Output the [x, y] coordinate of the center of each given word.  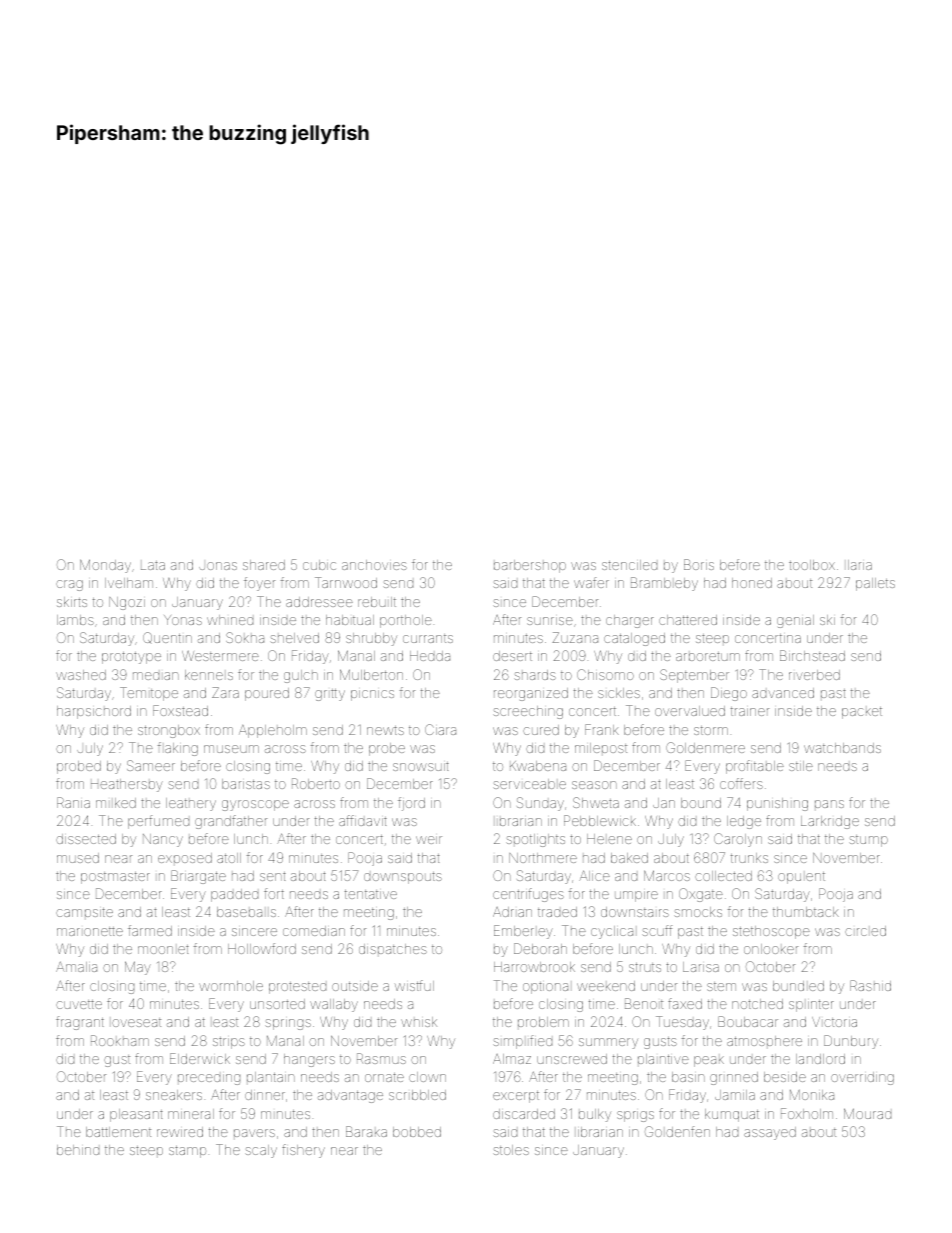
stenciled [629, 565]
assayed [770, 1133]
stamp [187, 1152]
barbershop [530, 566]
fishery [303, 1151]
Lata [153, 565]
